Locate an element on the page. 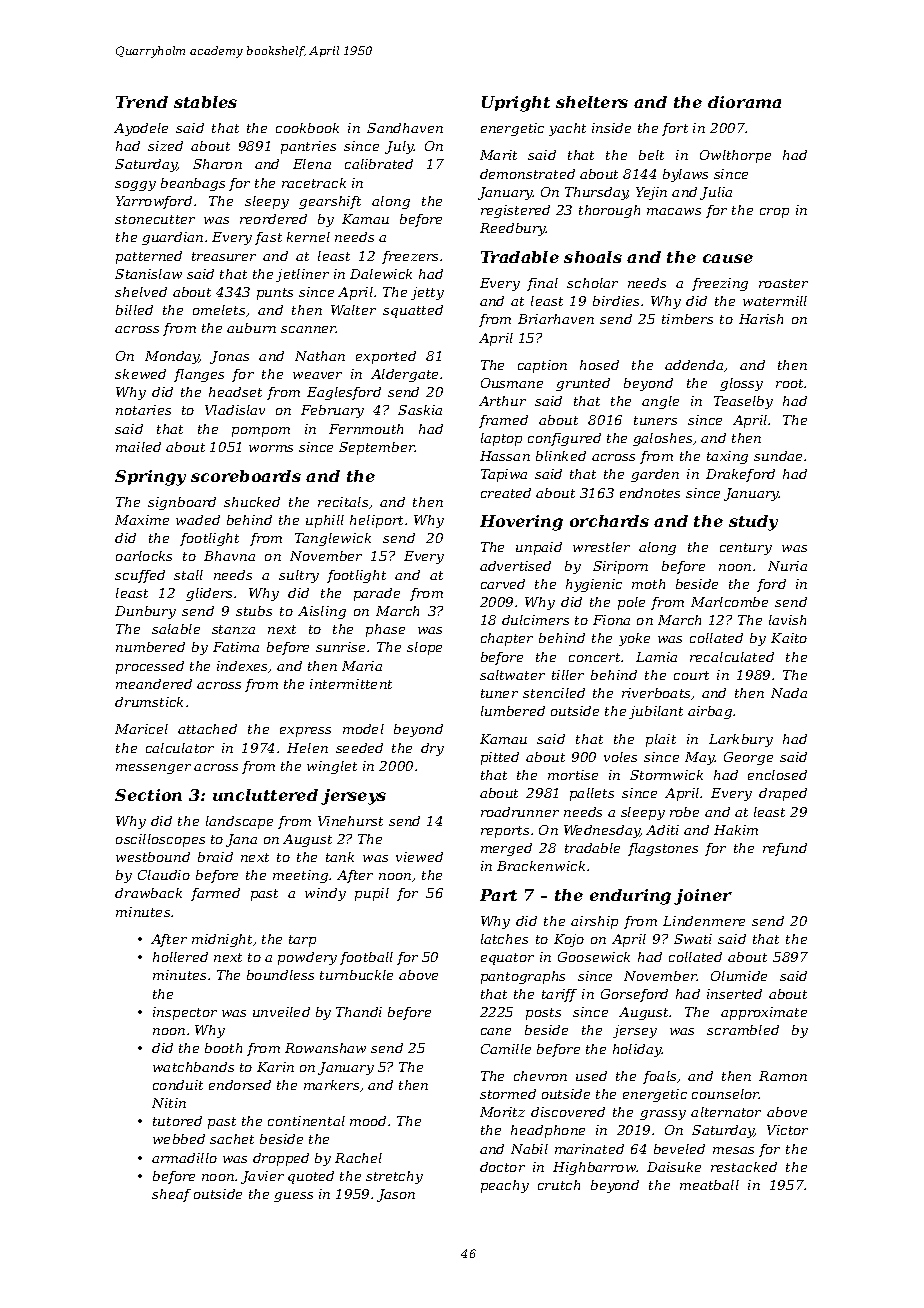 This document has height=1308, width=924. meatball is located at coordinates (709, 1185).
